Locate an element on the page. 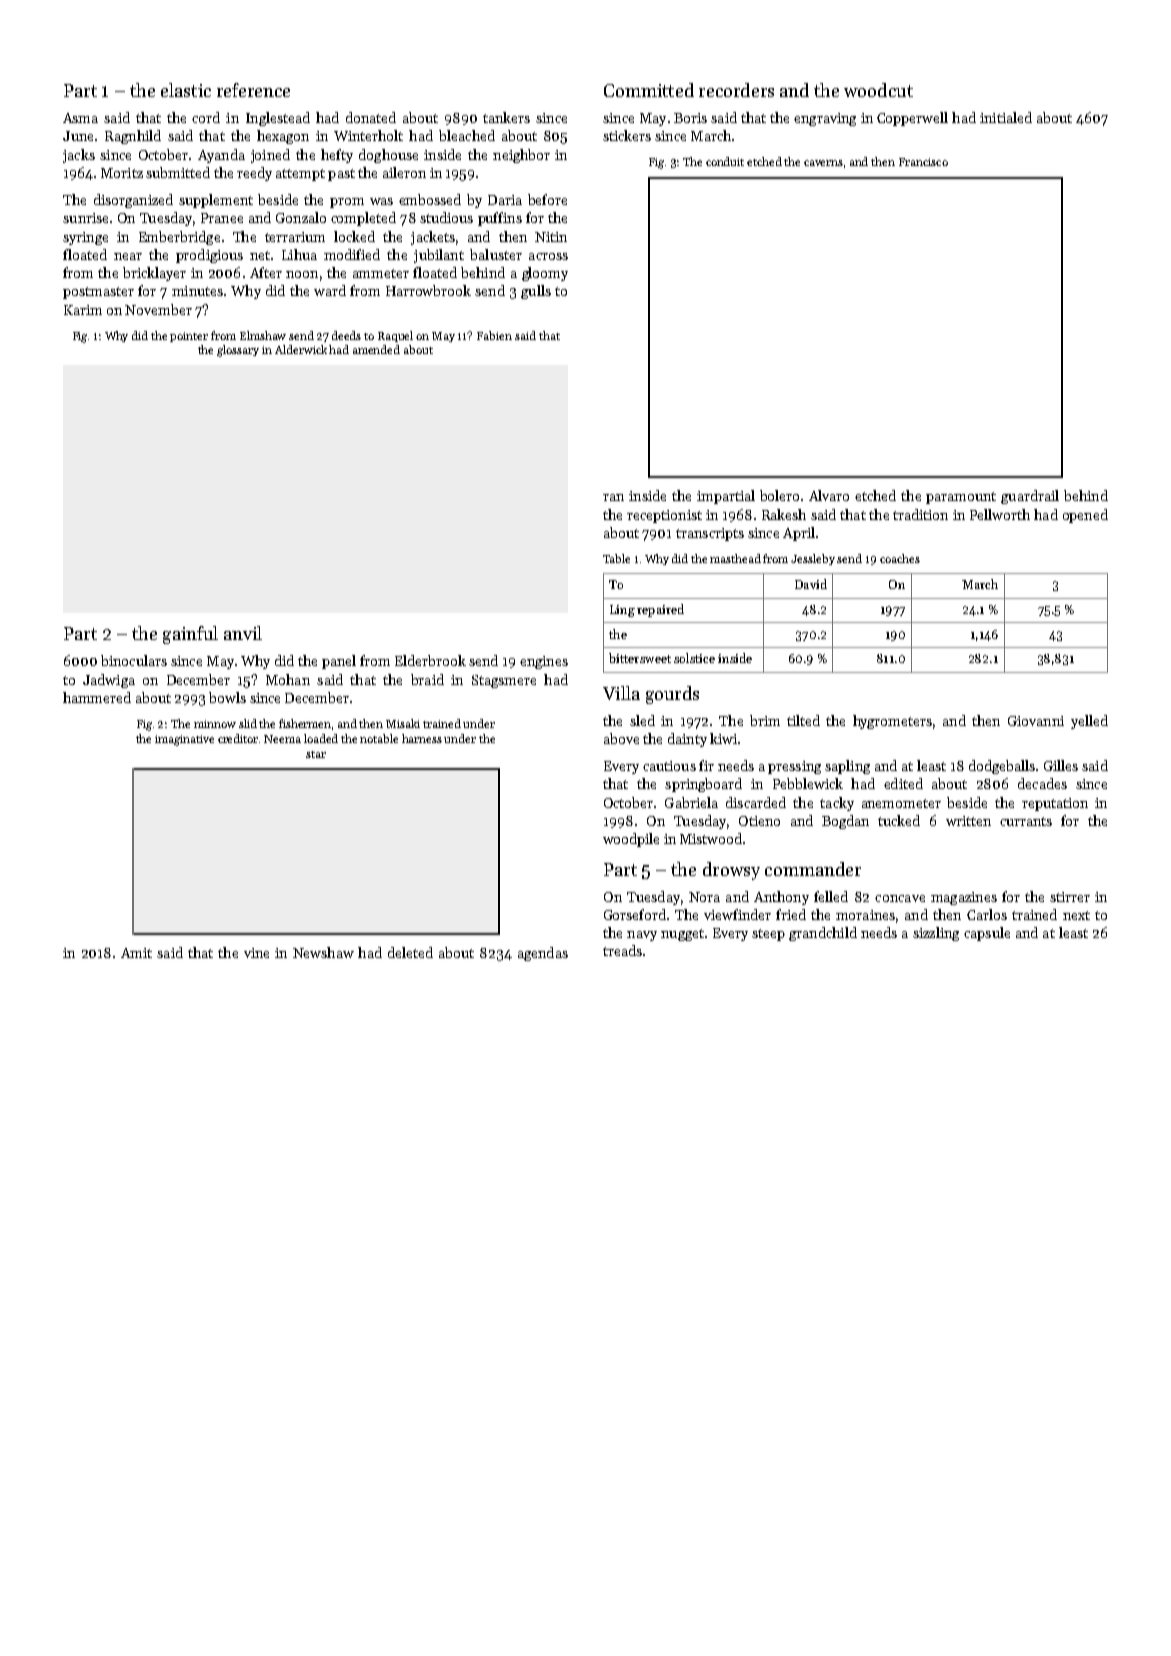 This page has width=1171, height=1656. Amit is located at coordinates (136, 953).
